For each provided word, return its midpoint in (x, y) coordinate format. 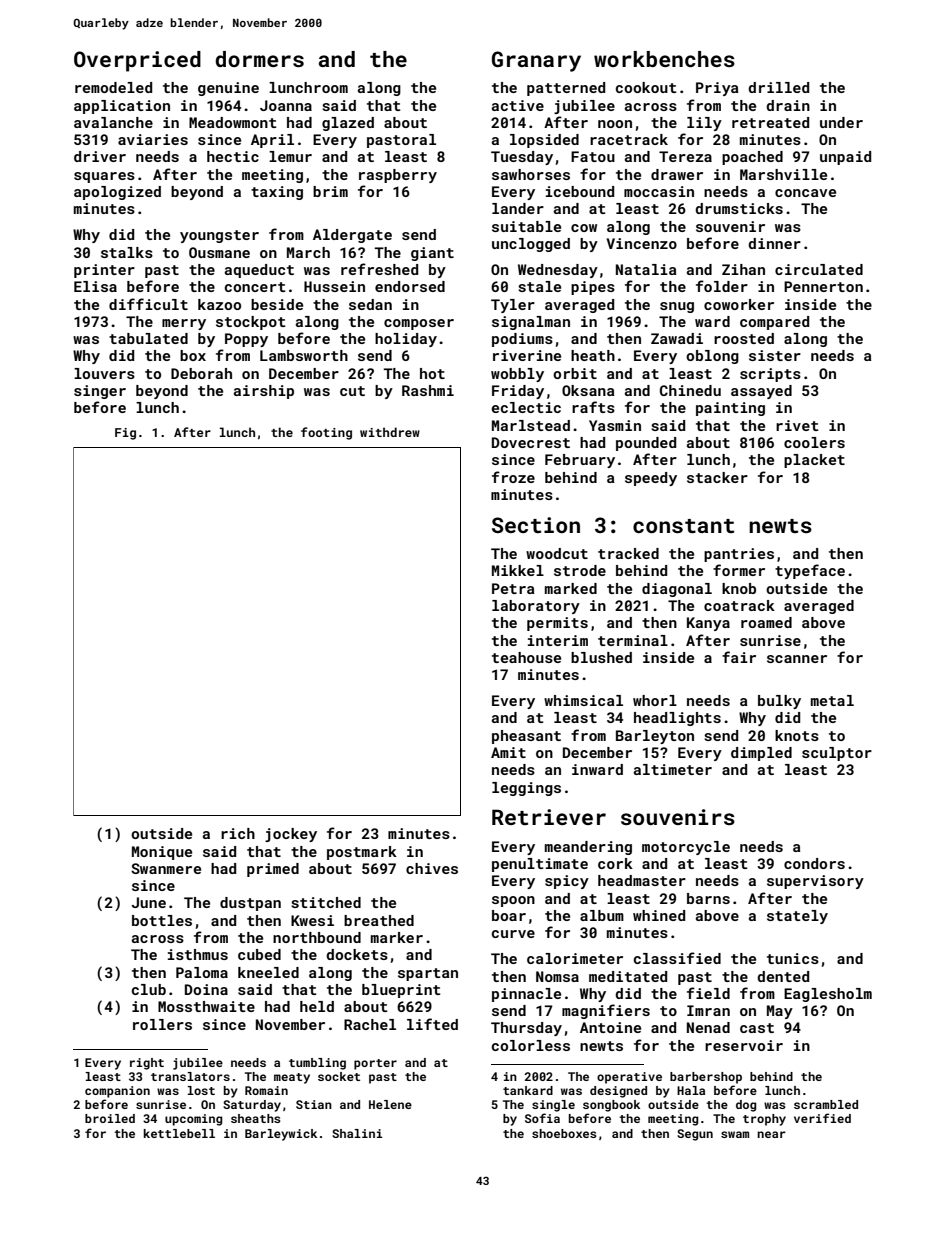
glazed (348, 124)
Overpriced (137, 61)
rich (238, 833)
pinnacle (526, 995)
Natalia (646, 269)
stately (797, 917)
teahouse (526, 657)
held (317, 1006)
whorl (655, 700)
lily (704, 124)
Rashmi (428, 390)
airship (264, 392)
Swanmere (166, 868)
